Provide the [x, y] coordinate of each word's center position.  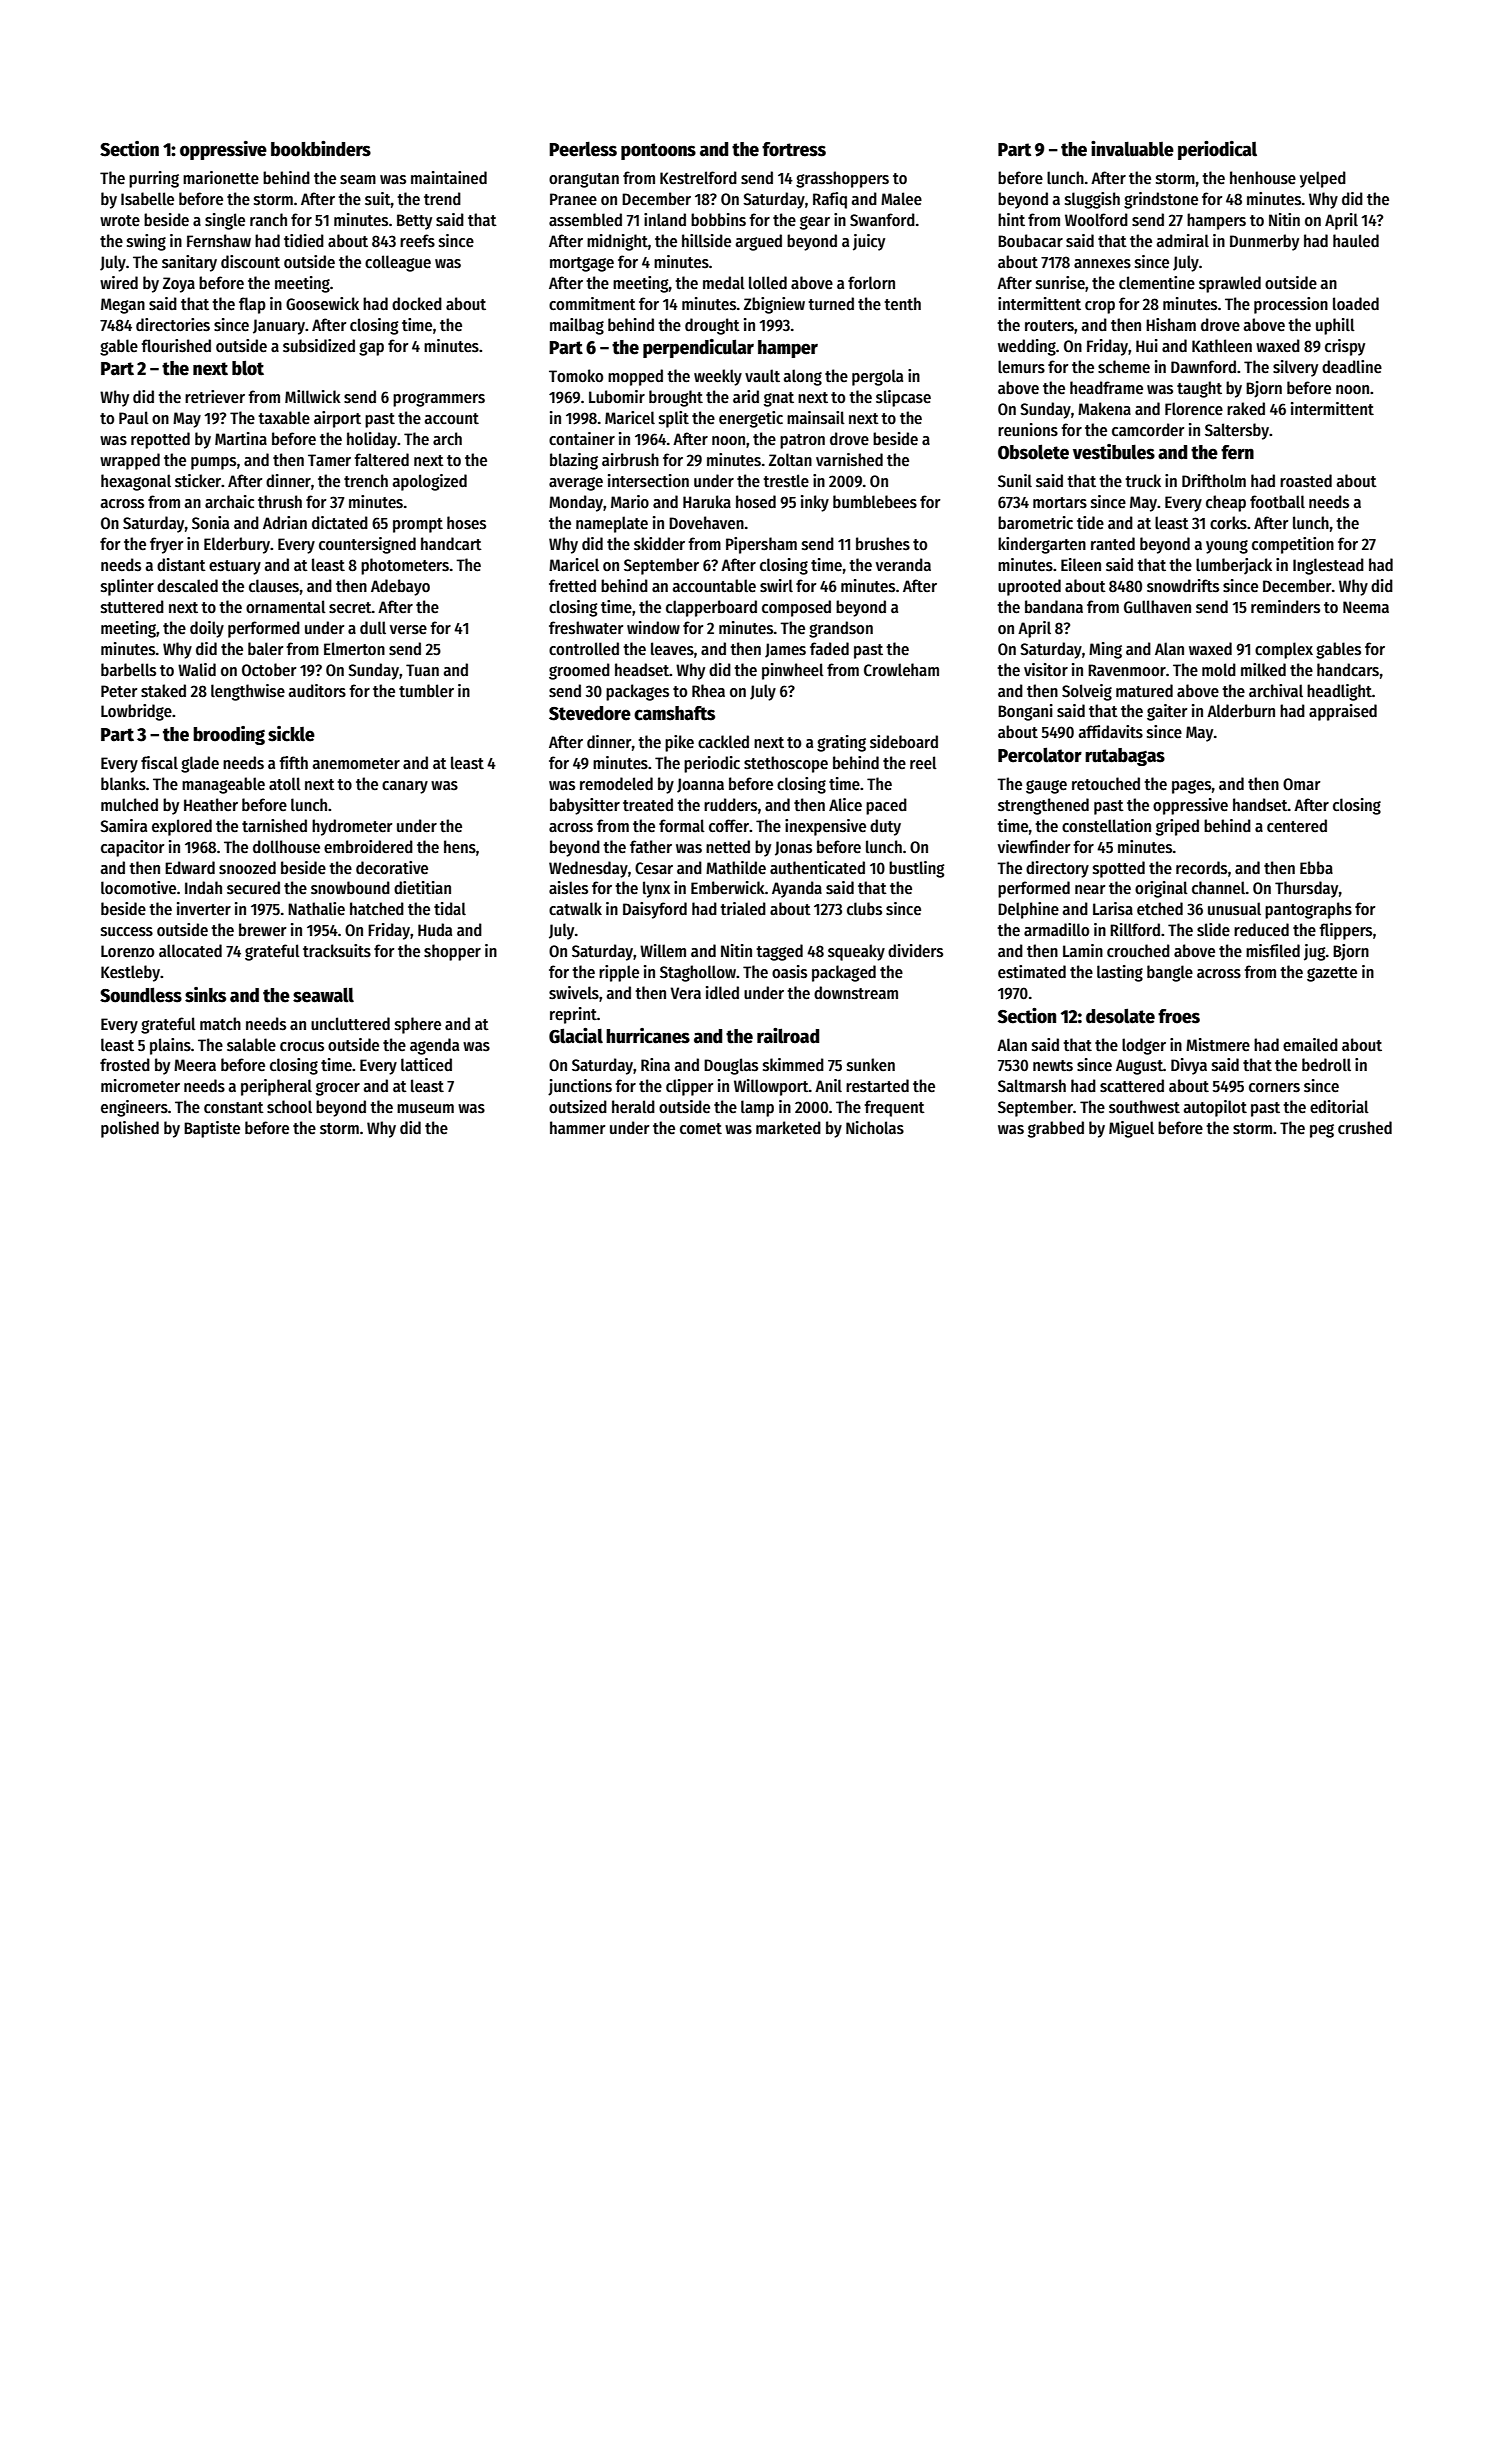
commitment [592, 304]
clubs [864, 909]
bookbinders [321, 149]
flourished [176, 346]
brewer [262, 930]
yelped [1323, 179]
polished [130, 1129]
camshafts [674, 713]
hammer [577, 1128]
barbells [128, 670]
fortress [794, 149]
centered [1297, 826]
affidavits [1111, 732]
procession [1291, 305]
